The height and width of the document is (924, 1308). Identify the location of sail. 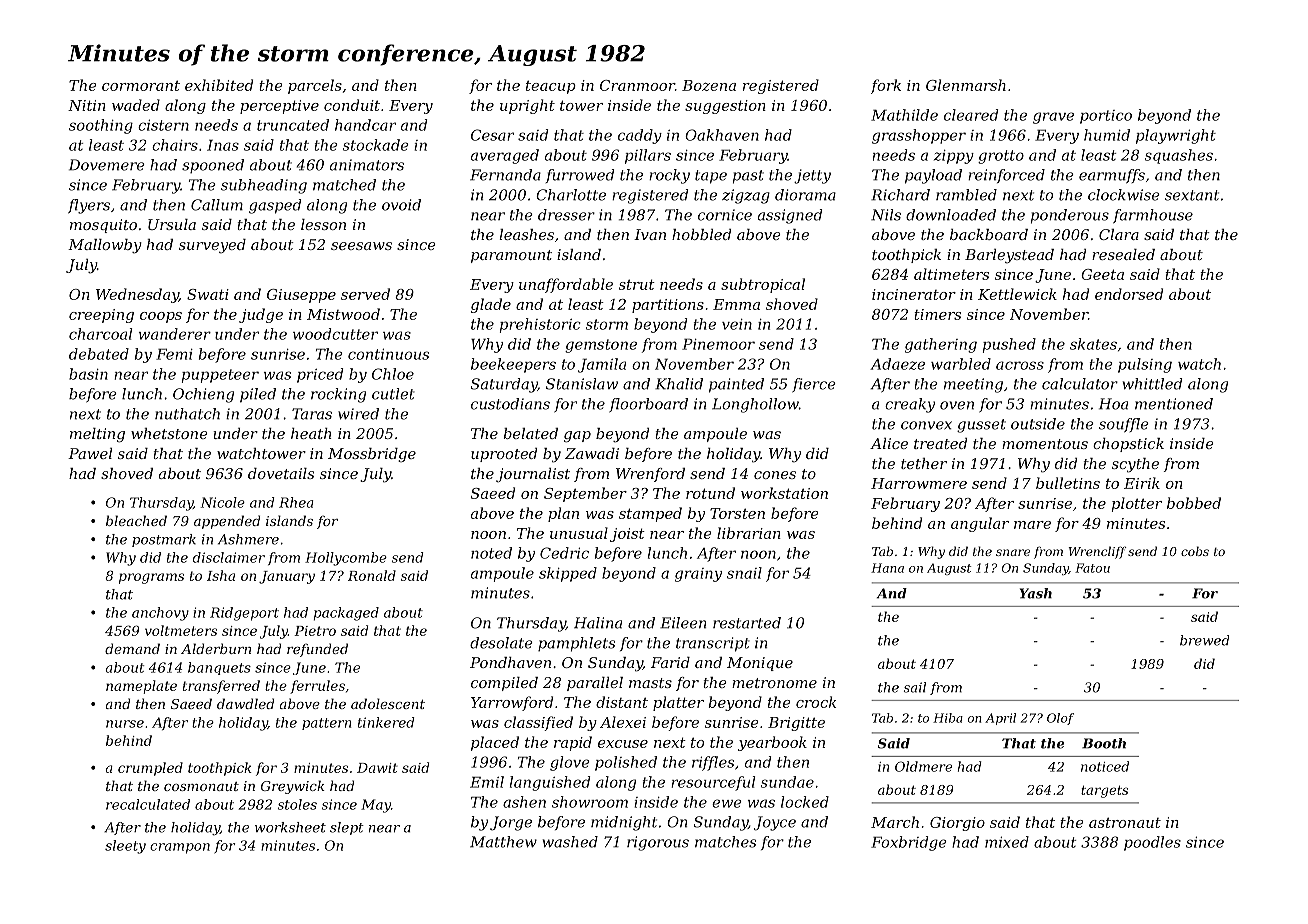
(914, 687).
